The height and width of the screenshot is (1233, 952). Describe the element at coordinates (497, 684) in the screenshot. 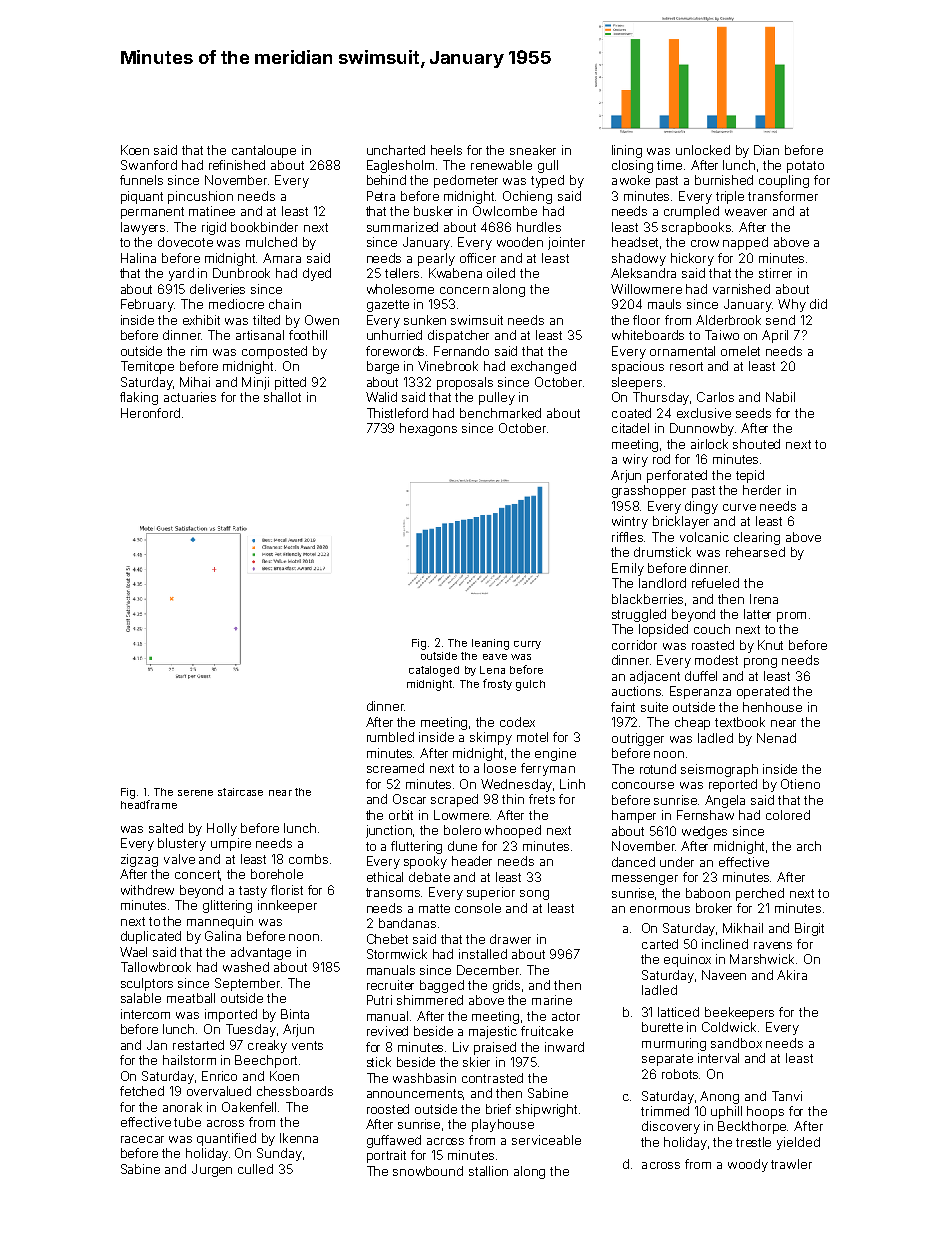

I see `frosty` at that location.
